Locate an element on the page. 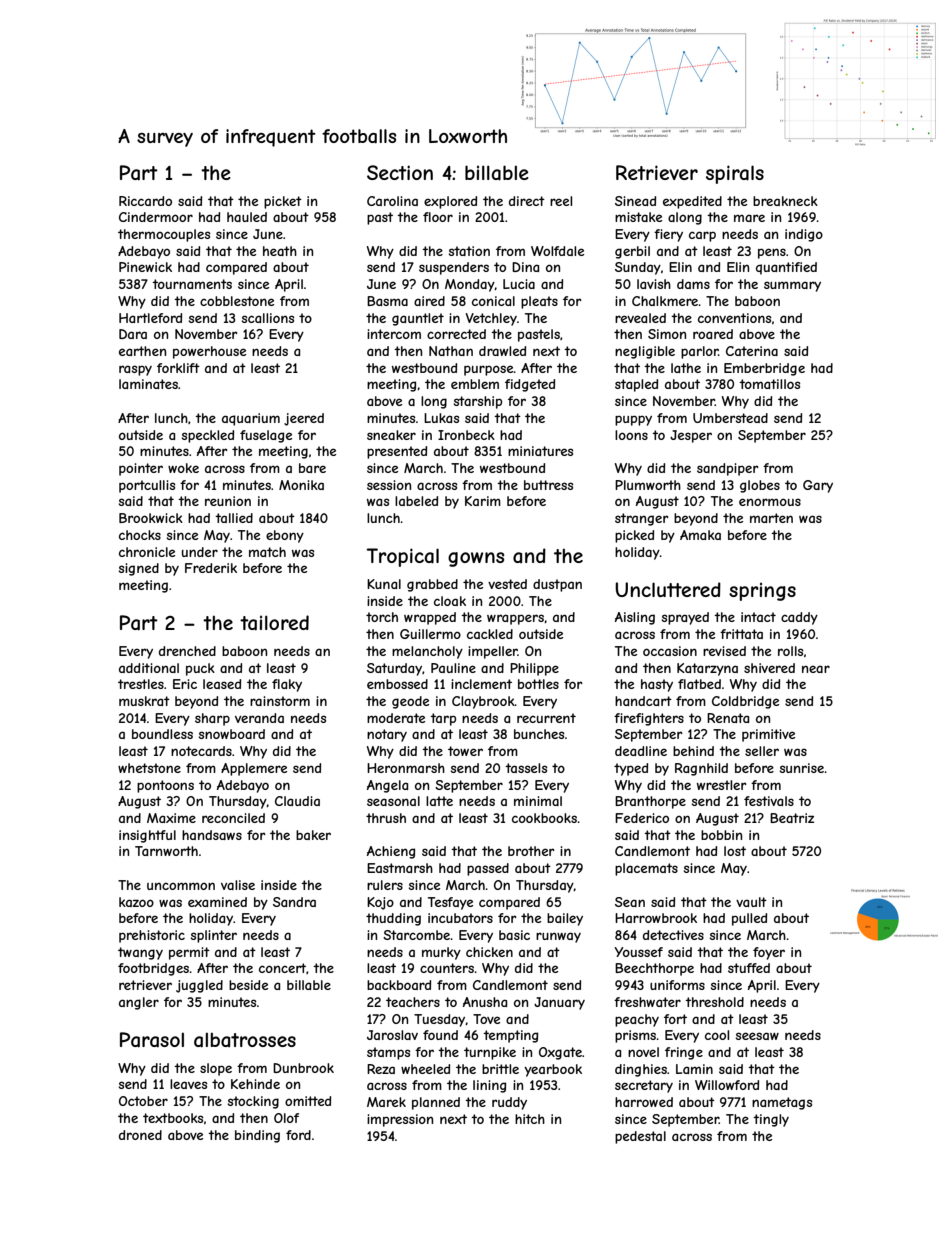 The height and width of the image is (1233, 952). Beatriz is located at coordinates (792, 818).
